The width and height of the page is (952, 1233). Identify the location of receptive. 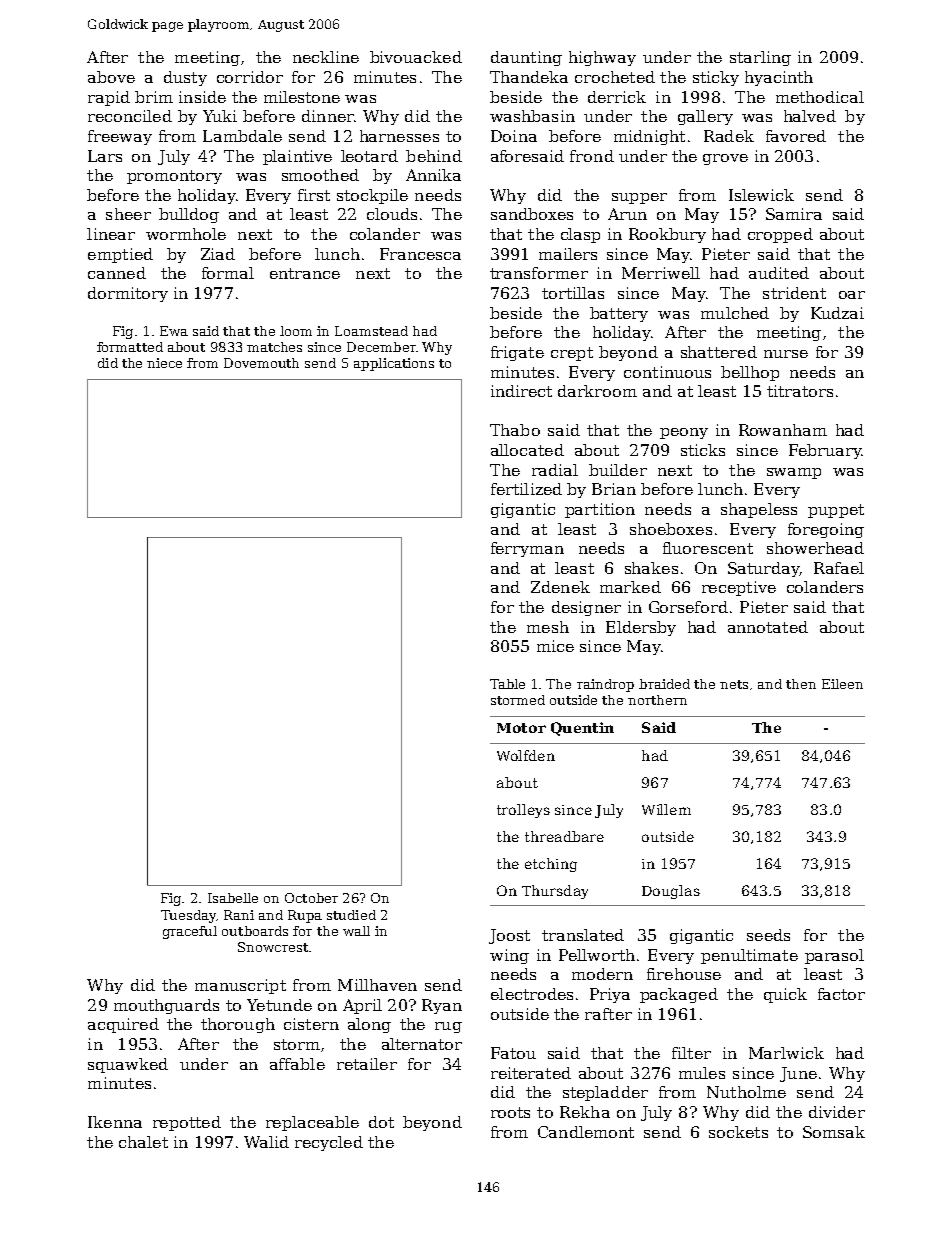
(739, 588).
